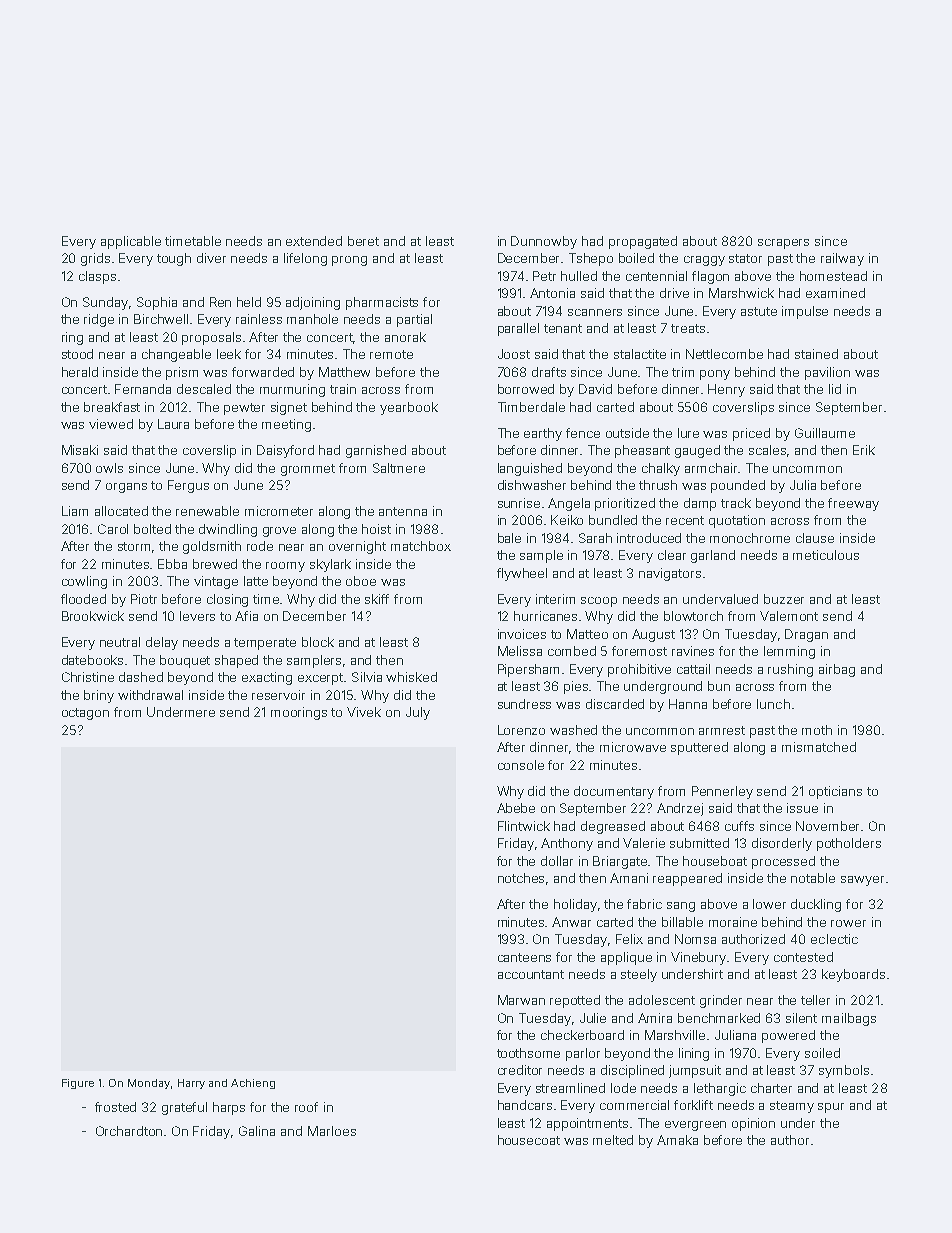  What do you see at coordinates (204, 389) in the screenshot?
I see `descaled` at bounding box center [204, 389].
